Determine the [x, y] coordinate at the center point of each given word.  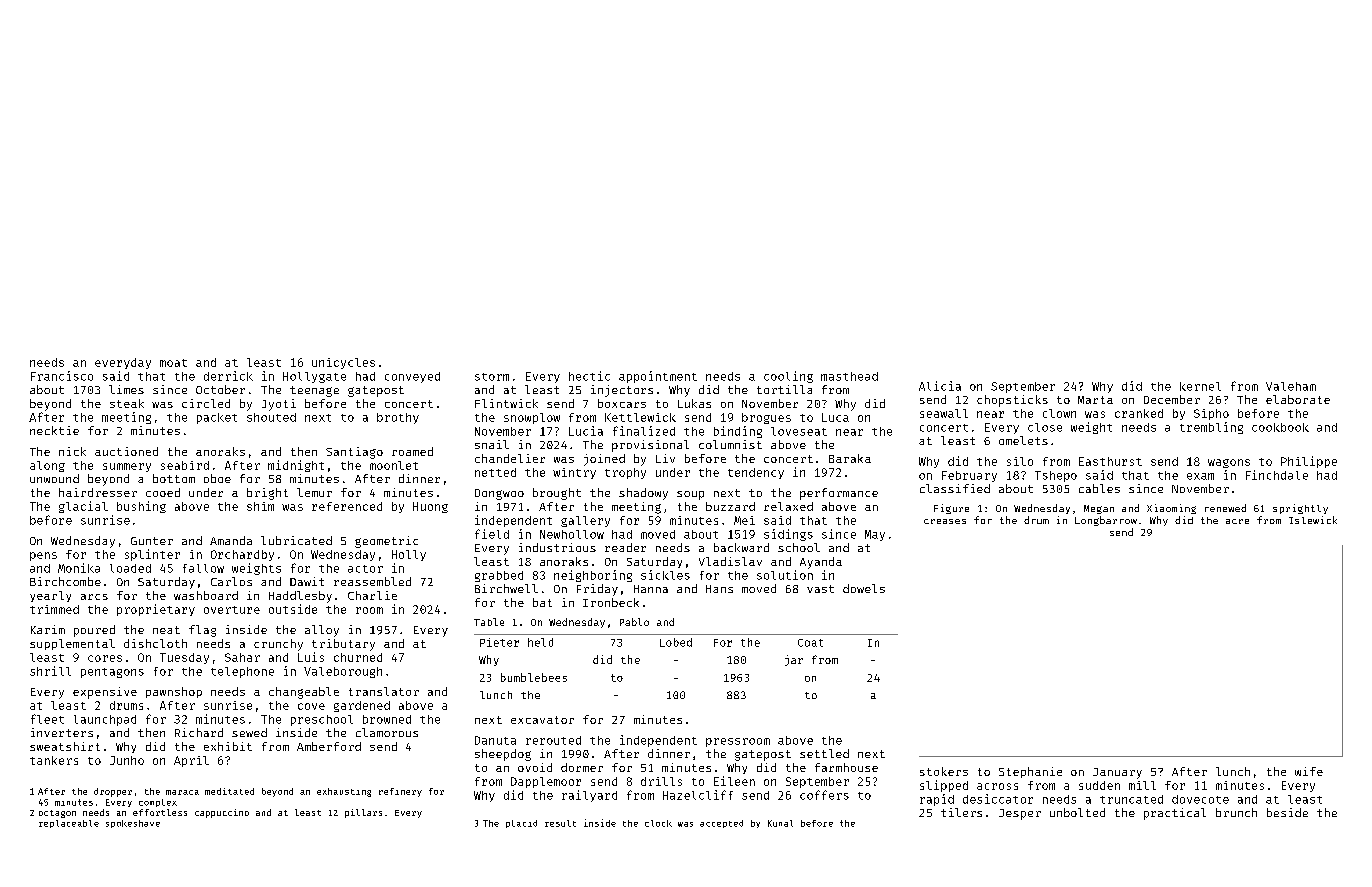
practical [1175, 814]
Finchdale [1277, 475]
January [1117, 773]
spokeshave [133, 824]
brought [557, 494]
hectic [589, 376]
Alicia [940, 386]
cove [311, 706]
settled [824, 753]
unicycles [343, 363]
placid [521, 824]
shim [260, 506]
